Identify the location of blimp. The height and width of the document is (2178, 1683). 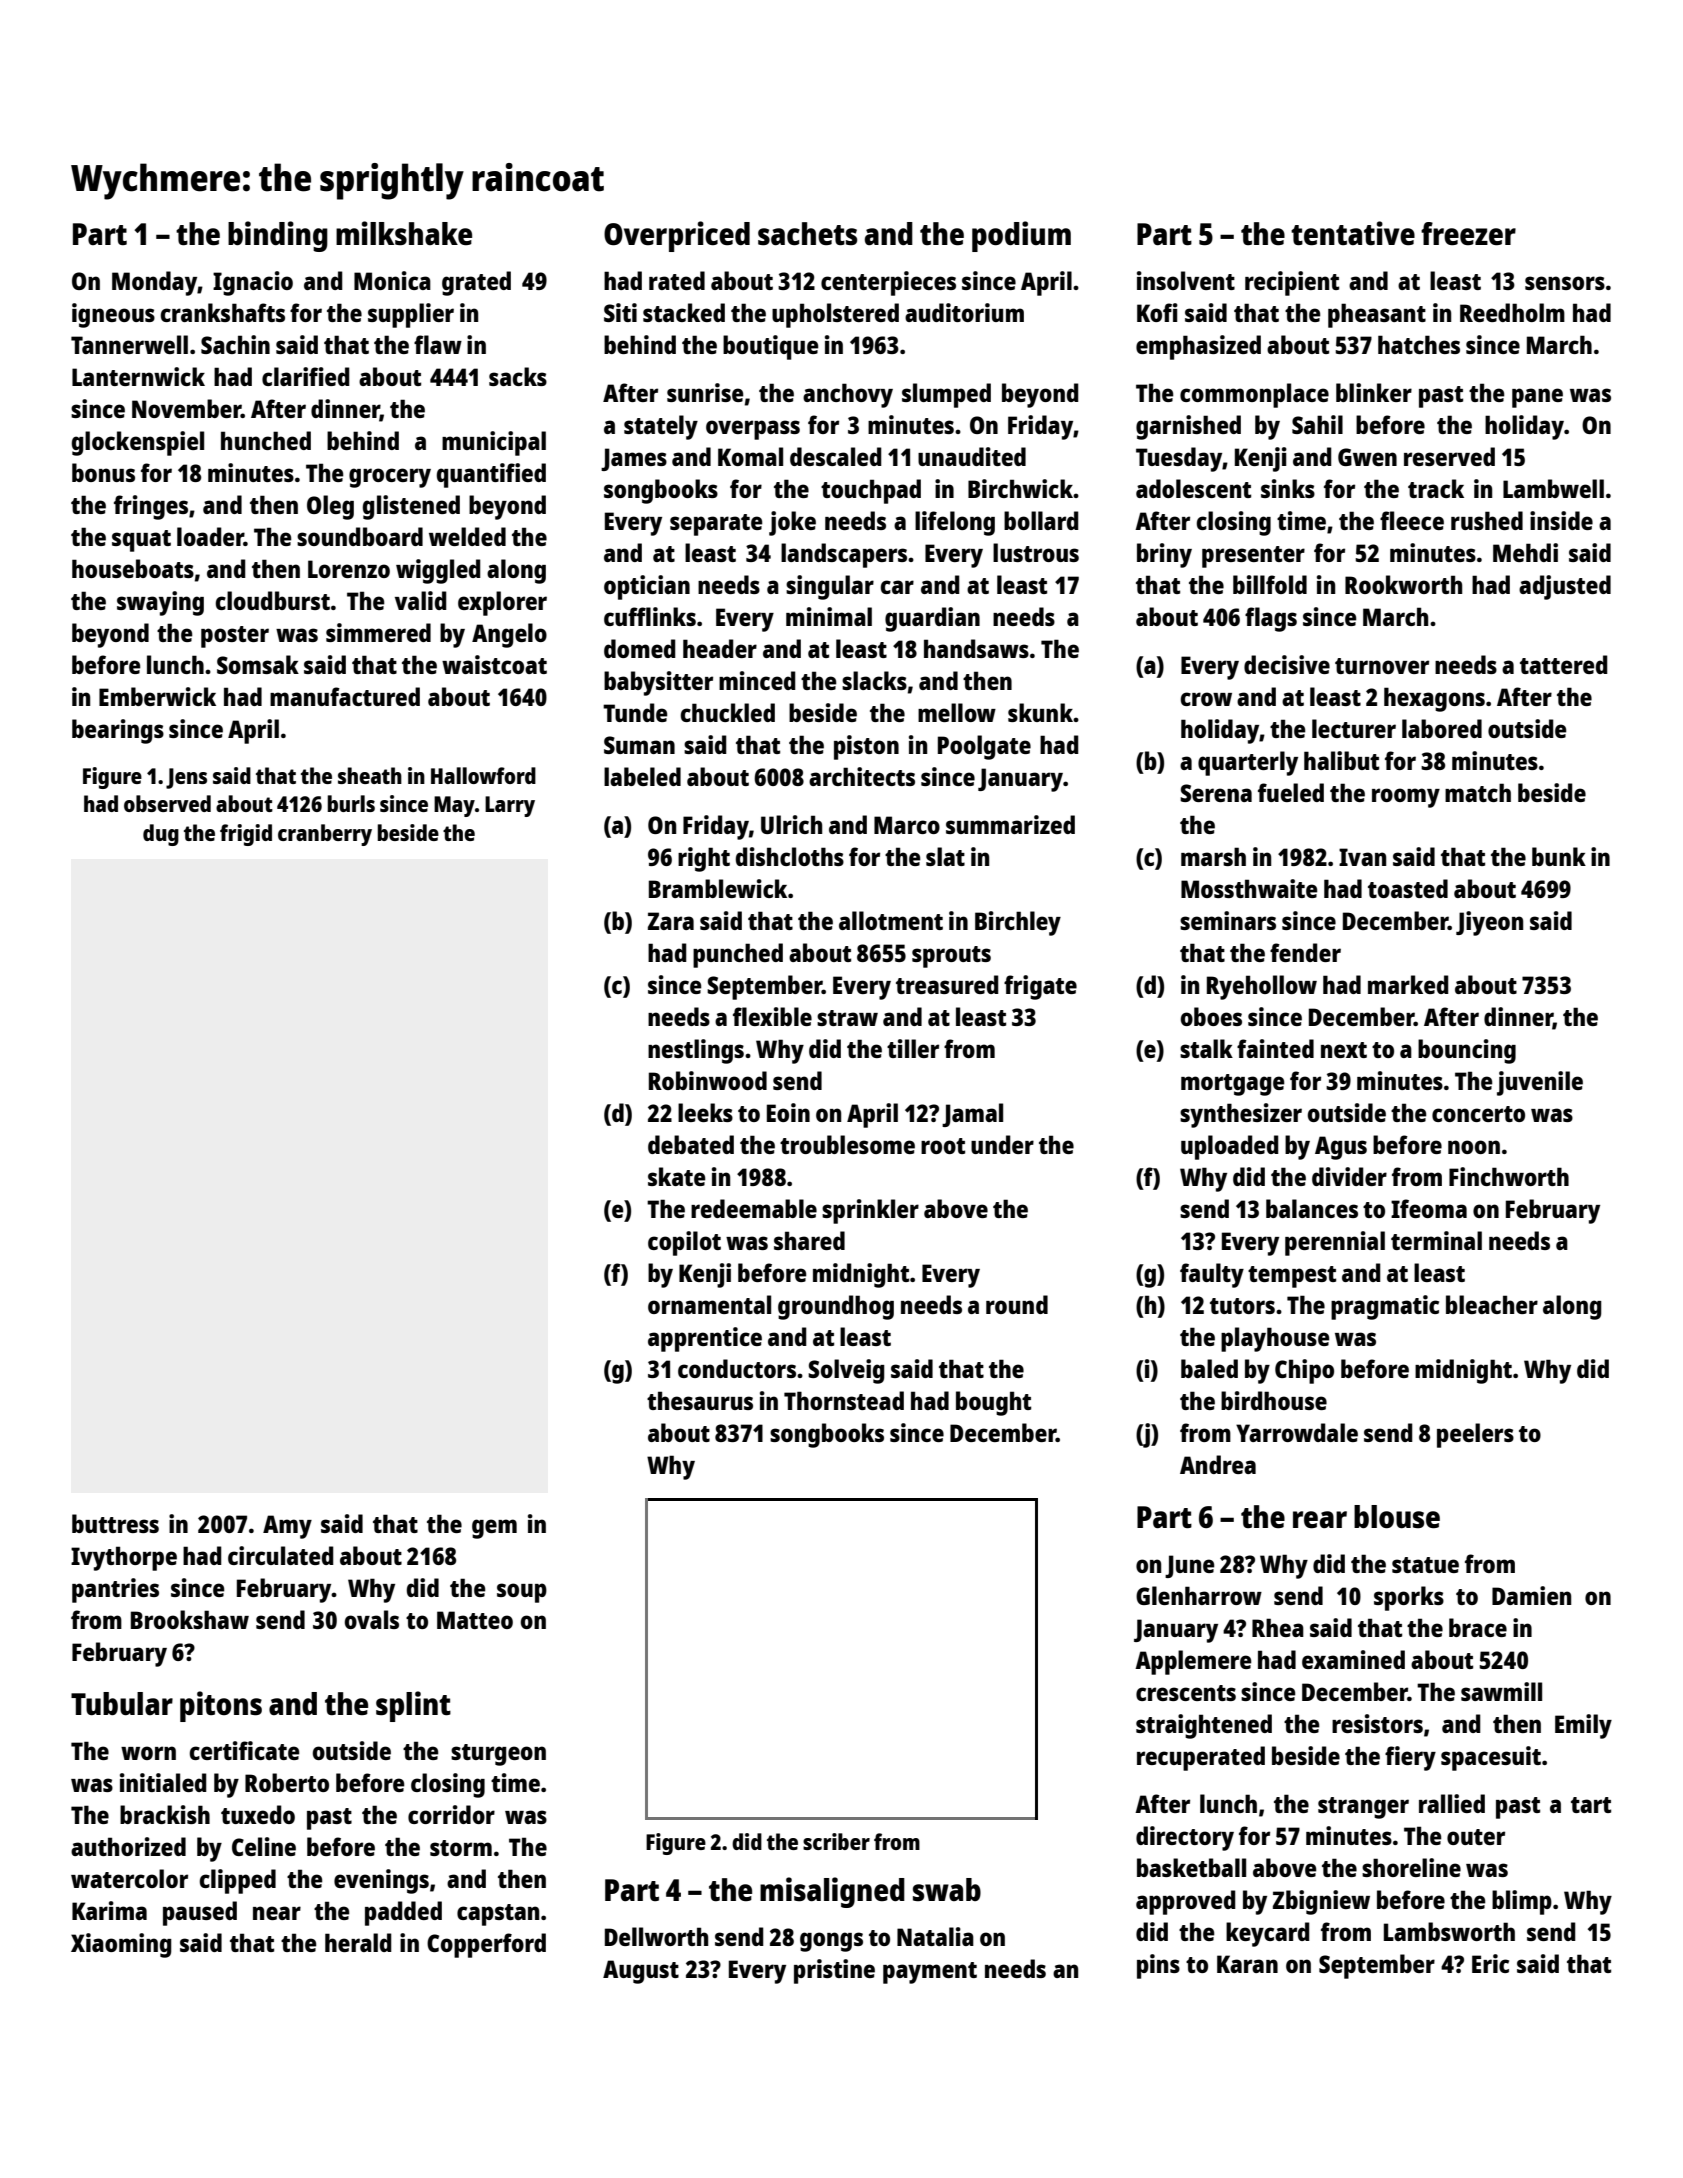
(1522, 1902).
